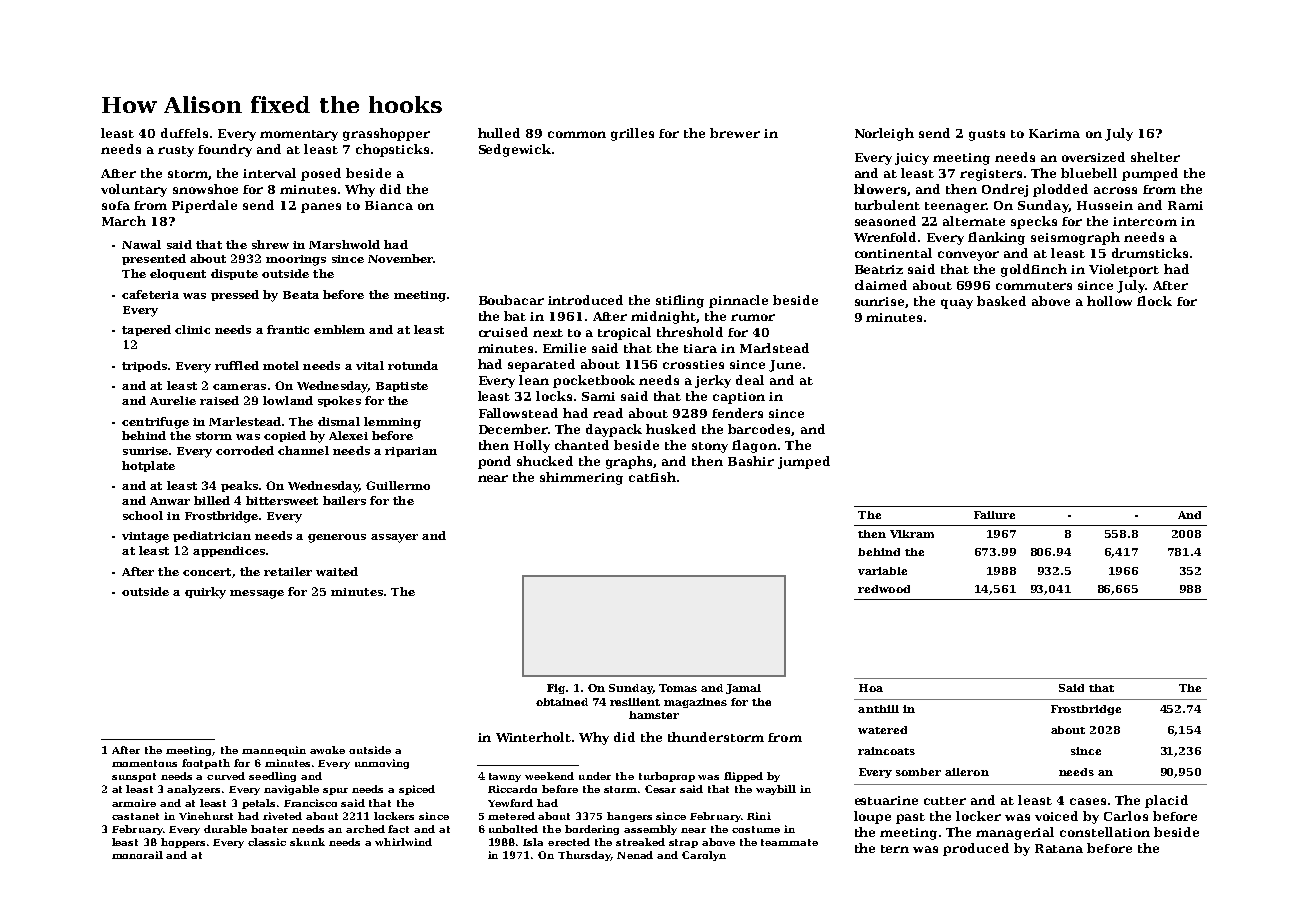 This document has width=1308, height=924. Describe the element at coordinates (994, 515) in the document. I see `Failure` at that location.
